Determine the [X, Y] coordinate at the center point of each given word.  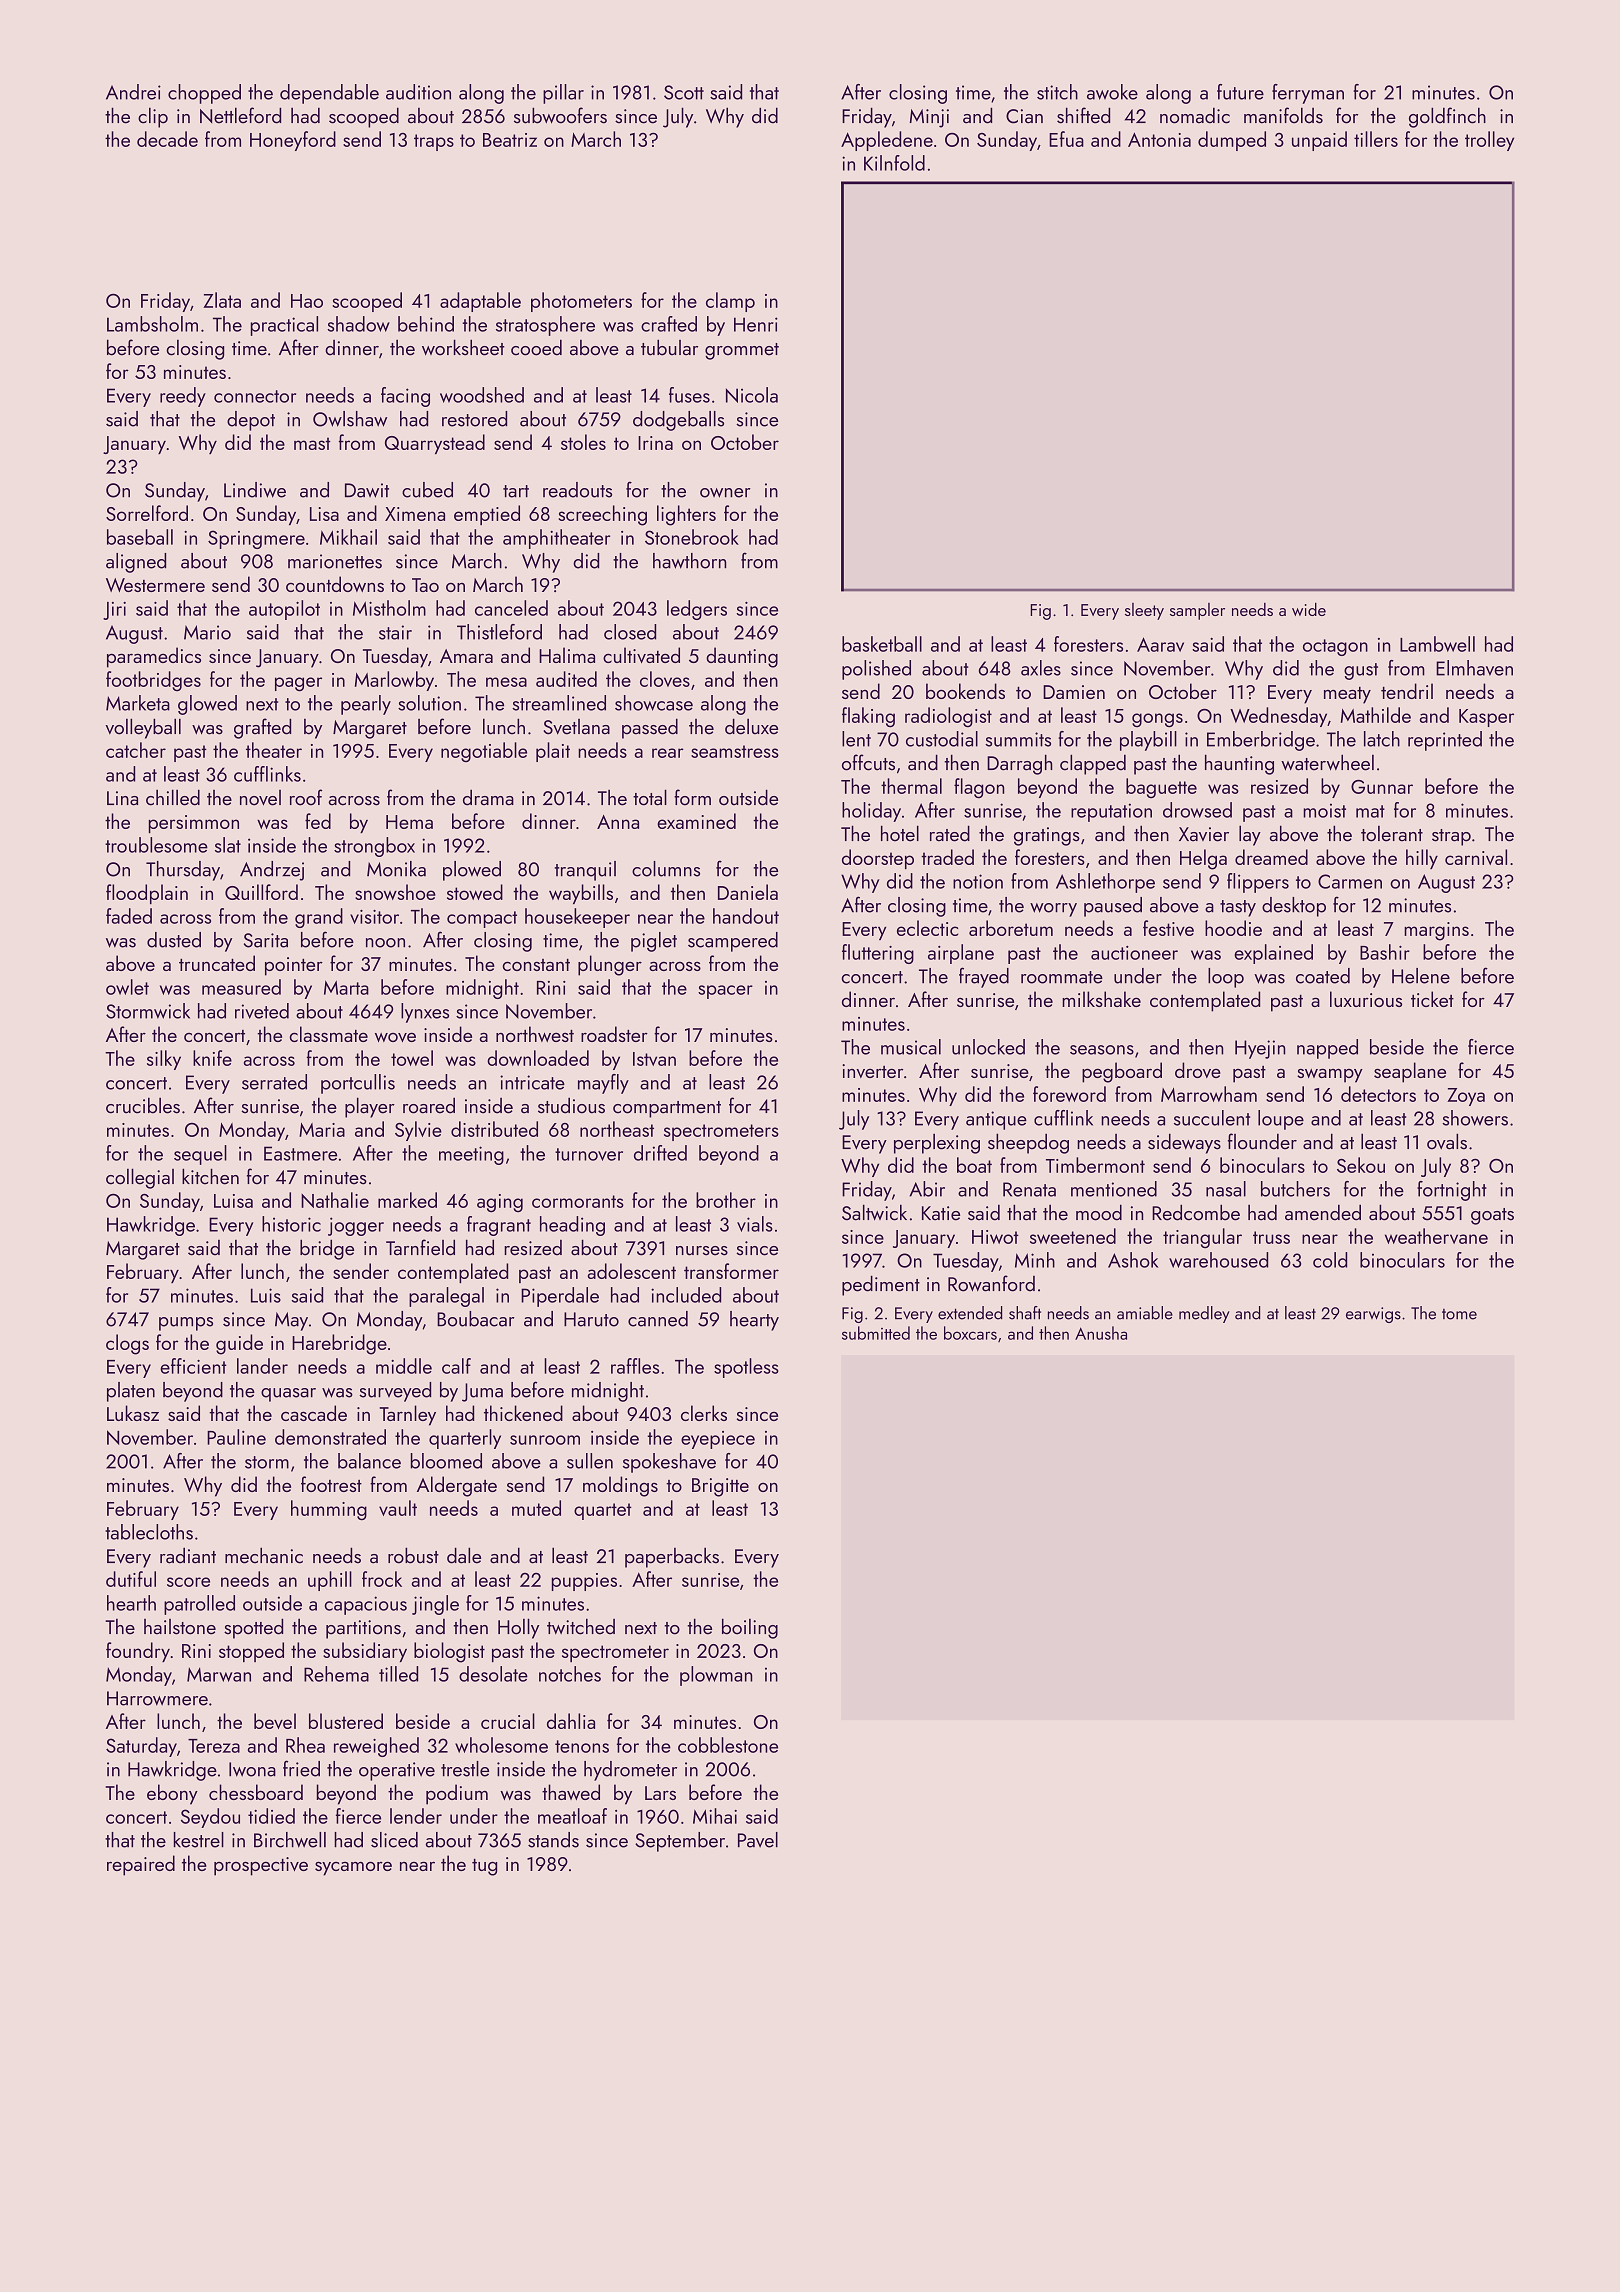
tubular [669, 347]
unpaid [1319, 141]
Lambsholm [152, 324]
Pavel [758, 1840]
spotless [746, 1368]
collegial [140, 1178]
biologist [449, 1652]
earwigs [1373, 1315]
